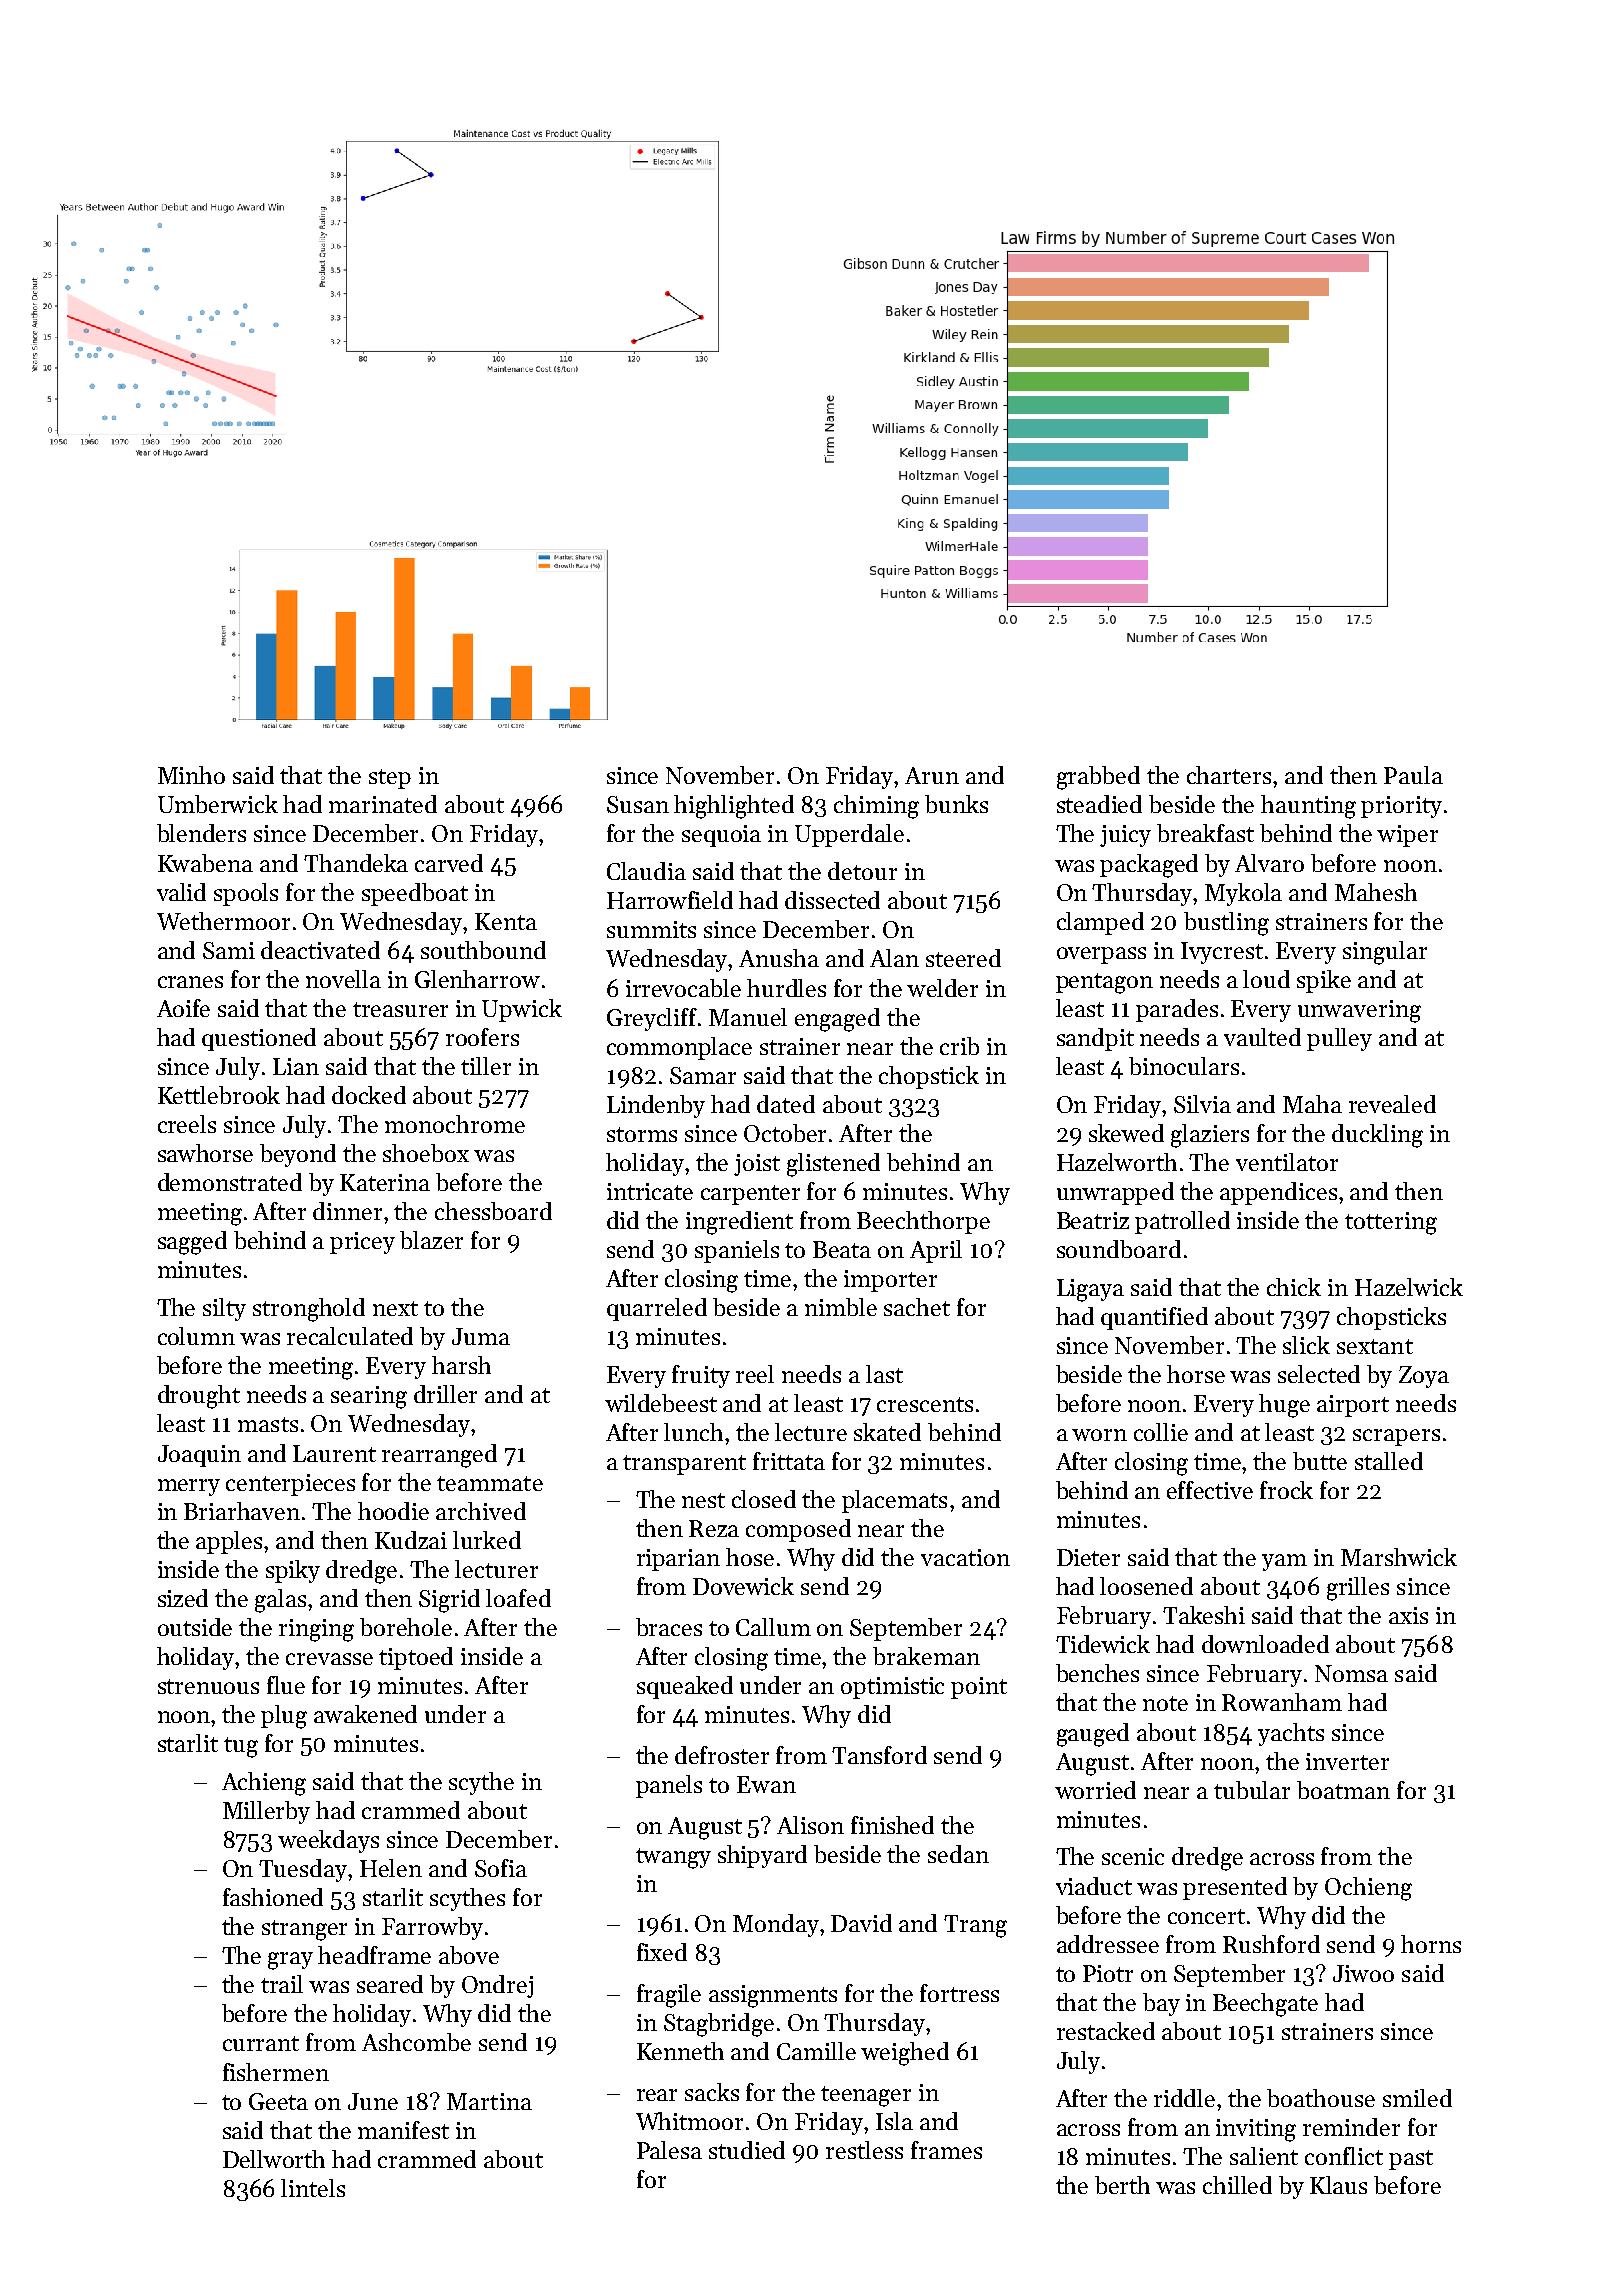 This page has height=2292, width=1620. Describe the element at coordinates (1385, 953) in the page. I see `singular` at that location.
